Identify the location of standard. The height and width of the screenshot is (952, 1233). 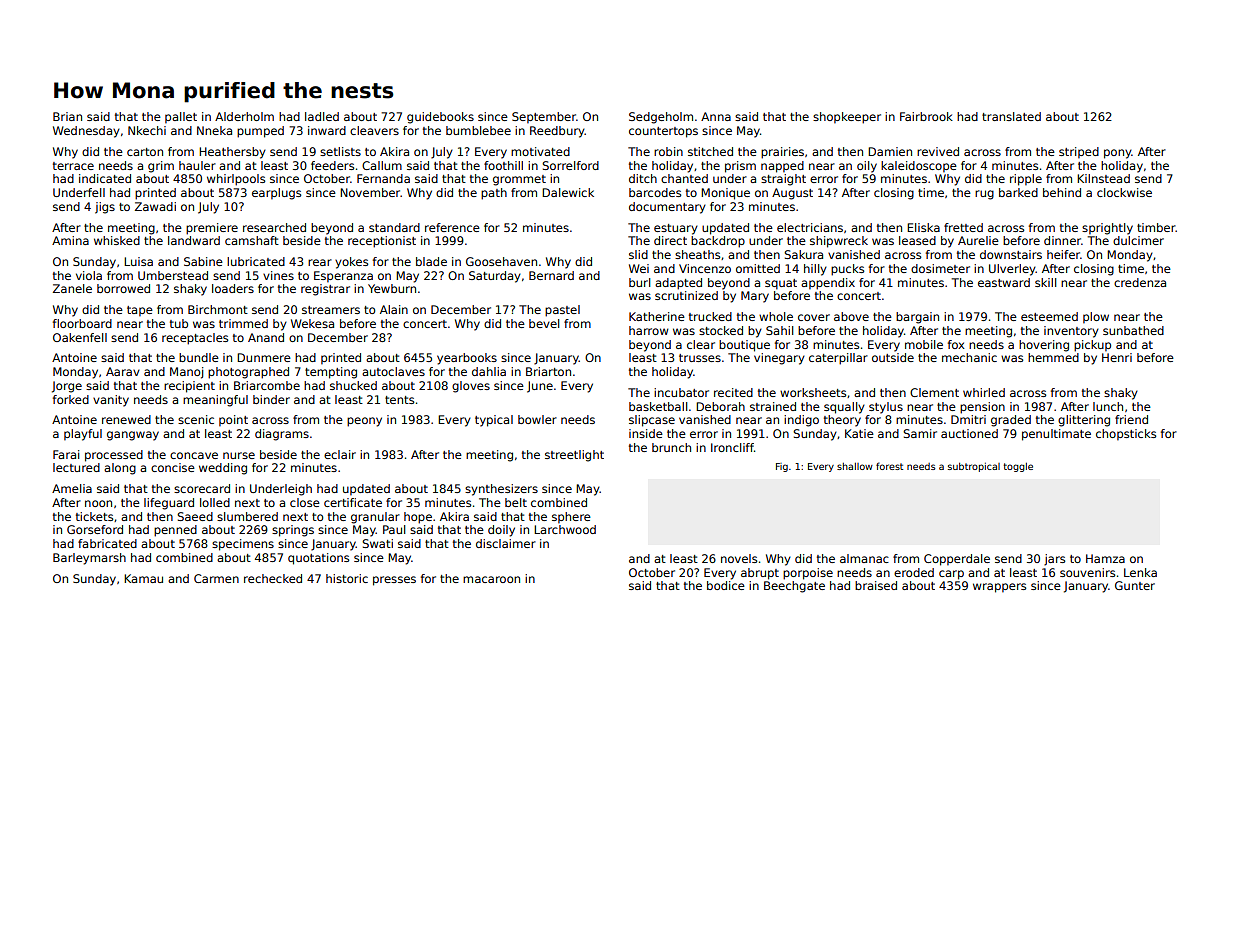
(394, 227).
